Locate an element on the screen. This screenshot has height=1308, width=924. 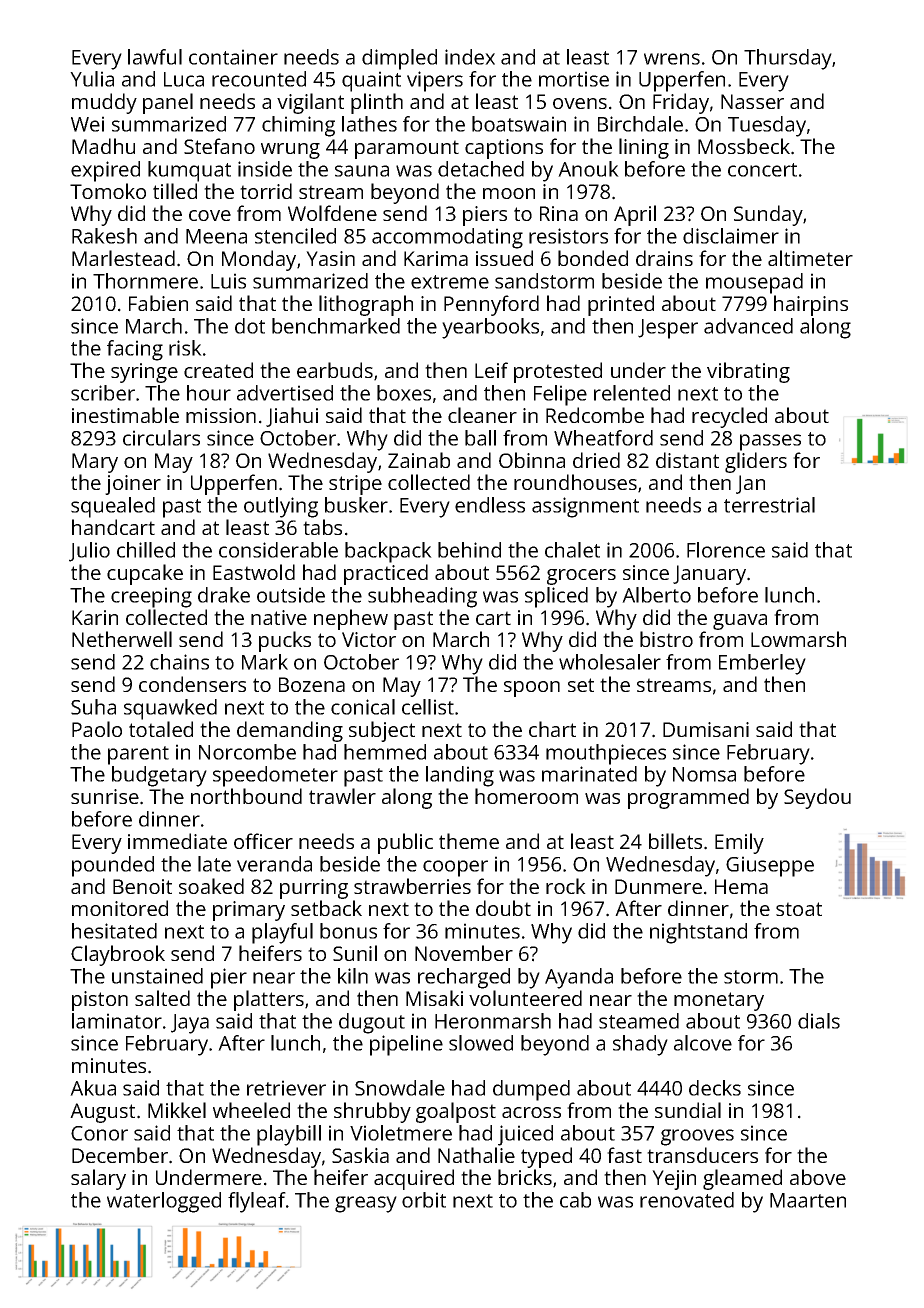
Nasser is located at coordinates (752, 101).
